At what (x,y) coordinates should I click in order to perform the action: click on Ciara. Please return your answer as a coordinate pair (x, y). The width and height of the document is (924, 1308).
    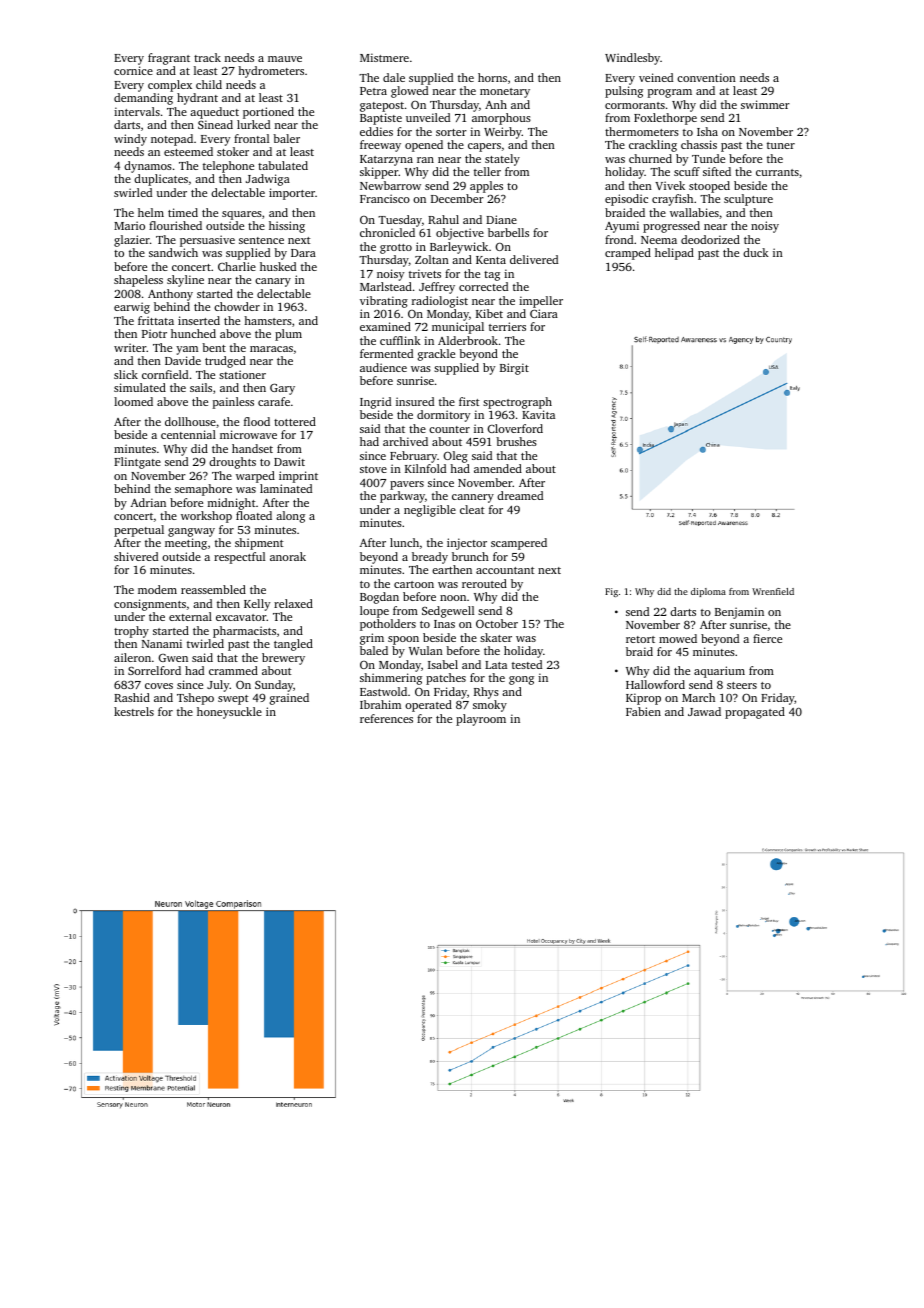
    Looking at the image, I should click on (544, 313).
